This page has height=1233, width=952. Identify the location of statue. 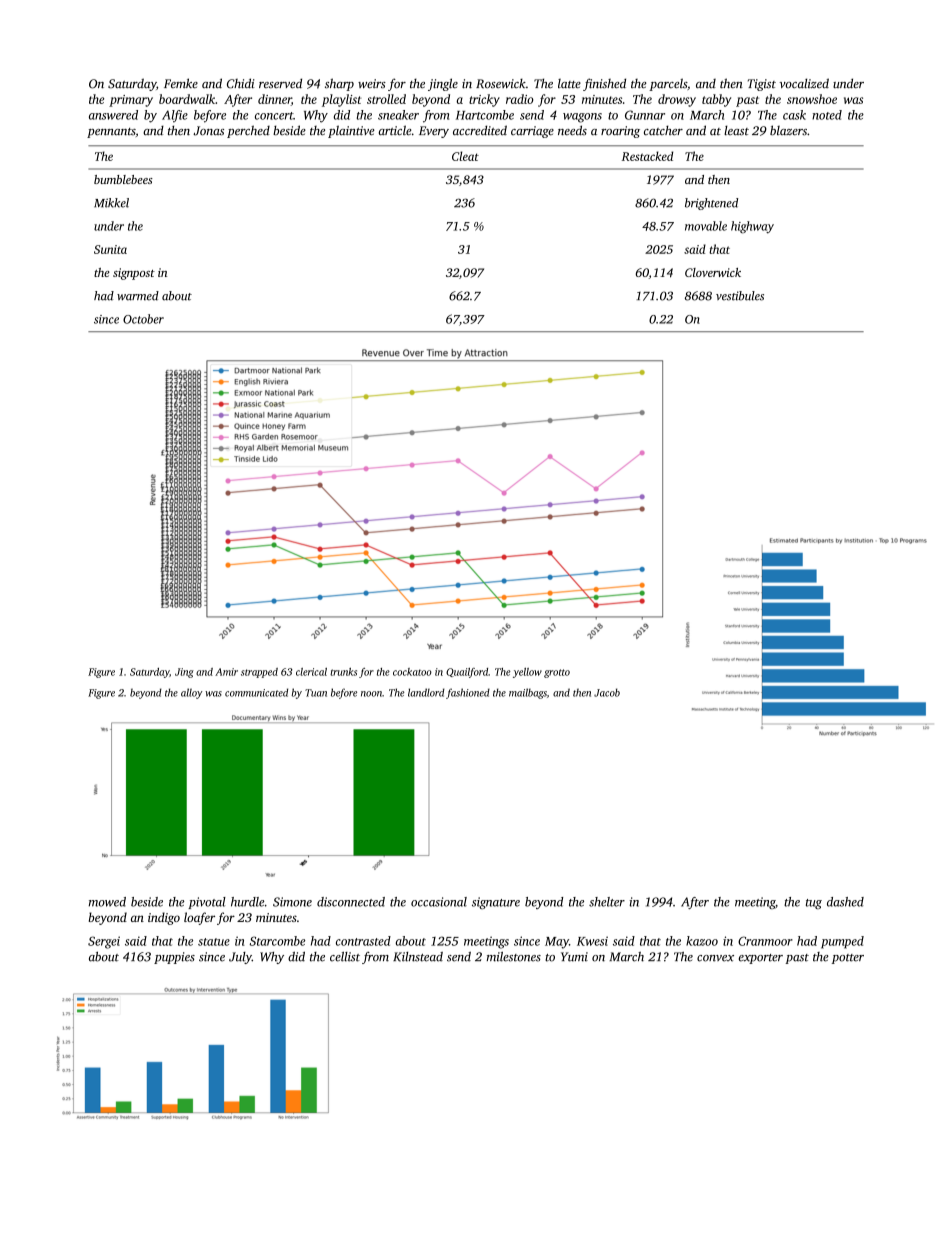
(214, 942).
